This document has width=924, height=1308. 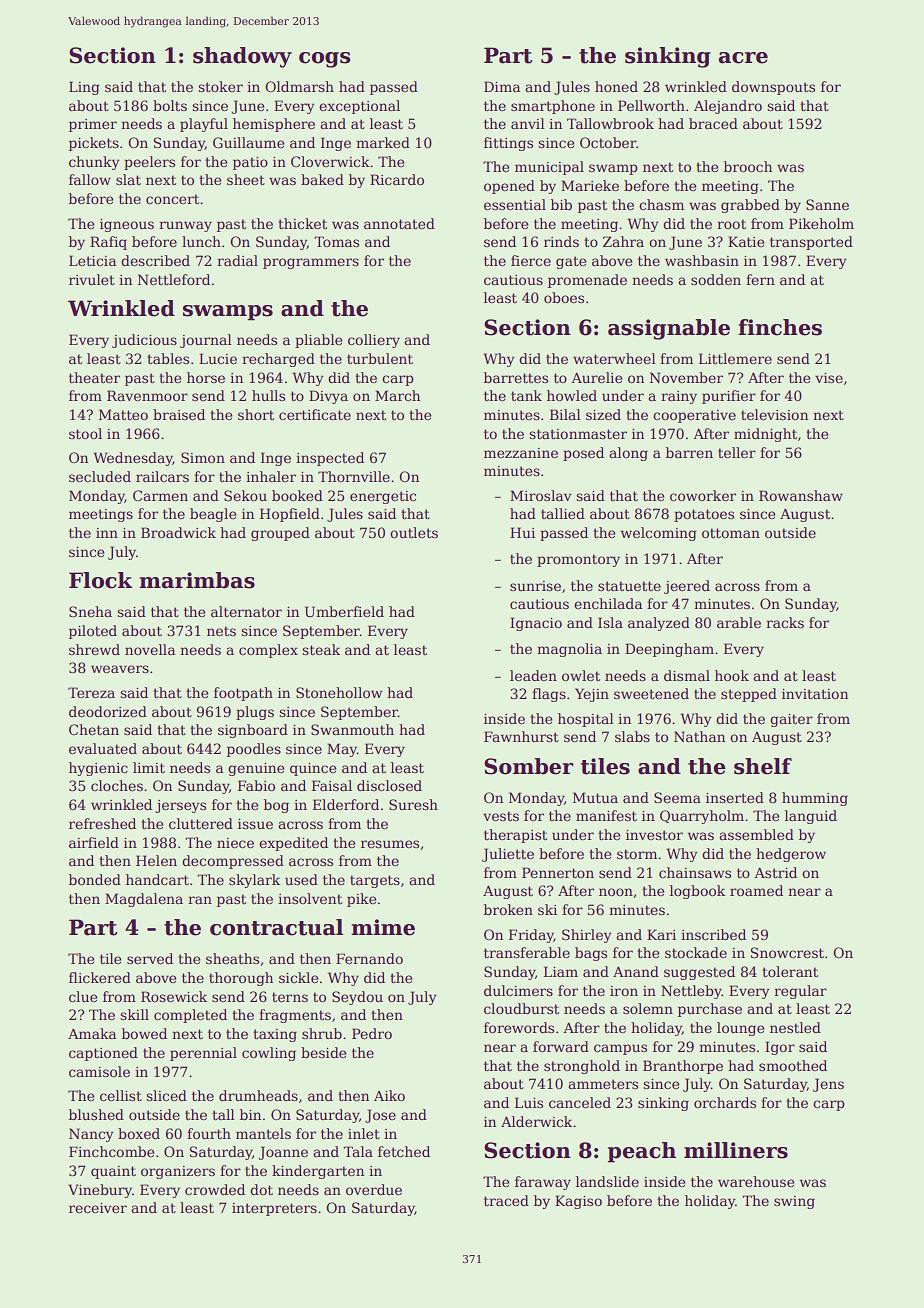 I want to click on vise, so click(x=829, y=378).
